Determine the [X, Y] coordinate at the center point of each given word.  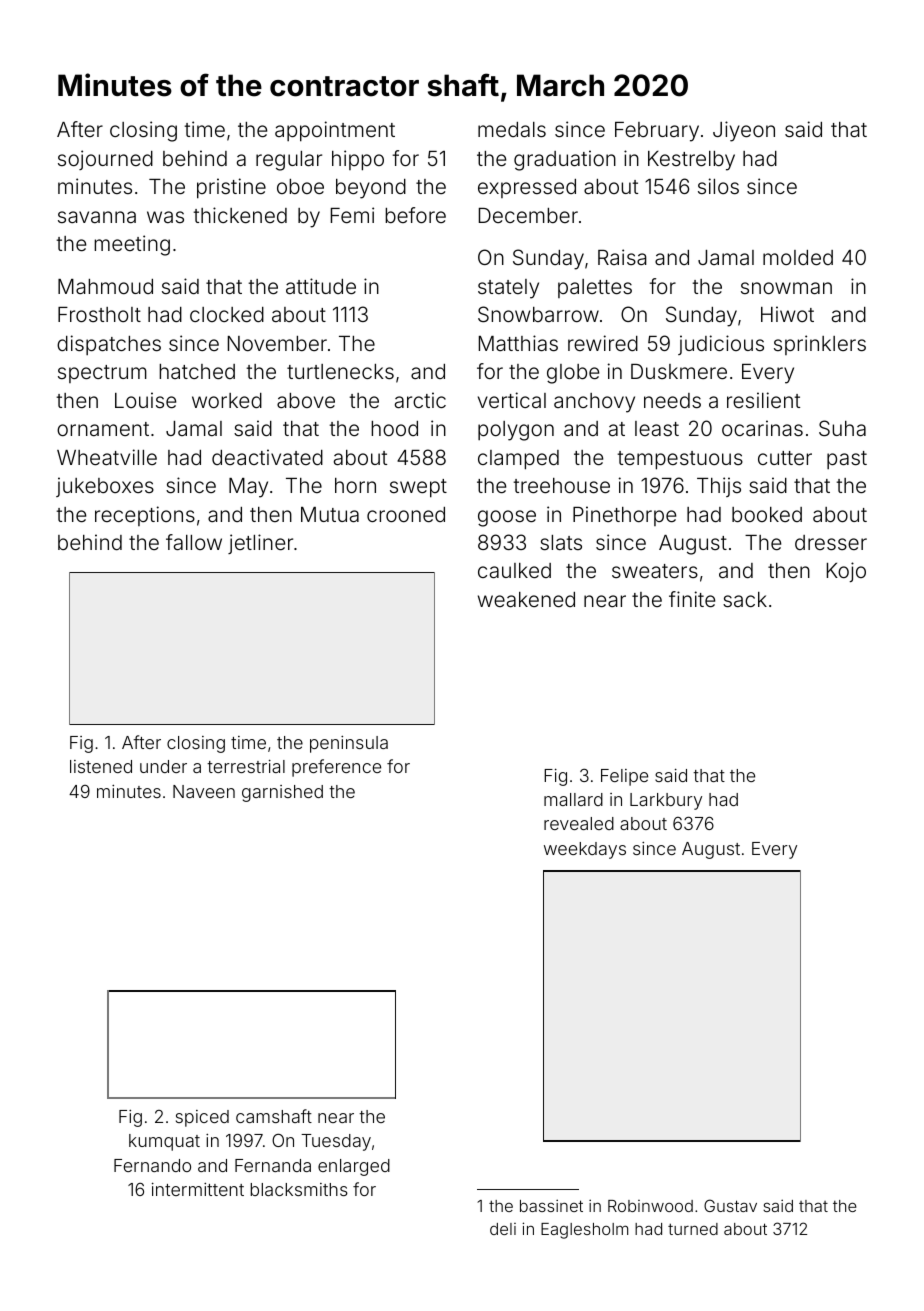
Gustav [730, 1205]
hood [394, 428]
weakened [526, 599]
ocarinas [762, 428]
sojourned [105, 160]
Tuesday [336, 1142]
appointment [335, 131]
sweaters [655, 571]
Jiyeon [744, 131]
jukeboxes [105, 487]
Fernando [152, 1165]
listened [101, 766]
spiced [202, 1118]
